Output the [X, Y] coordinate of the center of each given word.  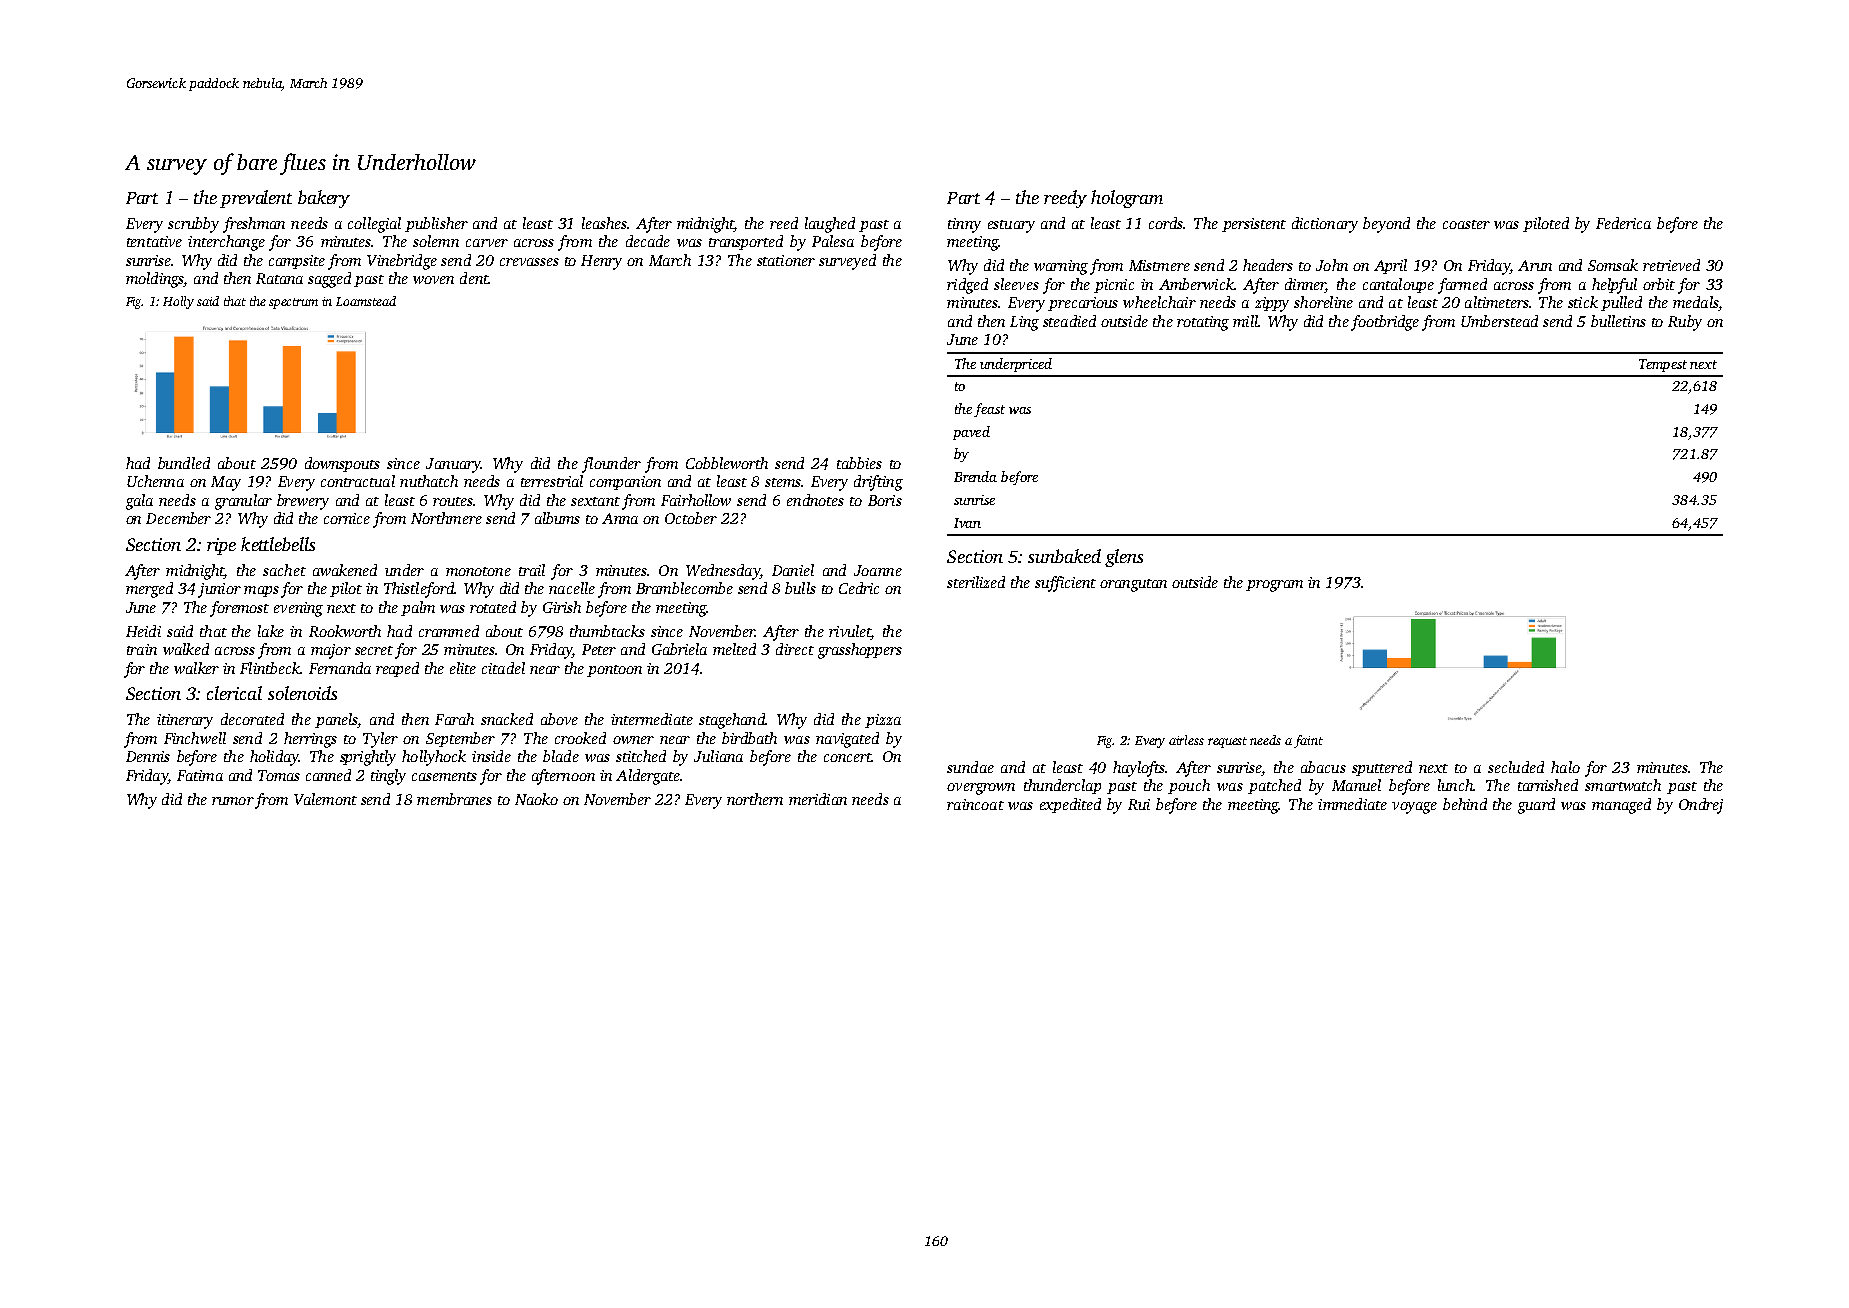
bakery [324, 199]
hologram [1127, 199]
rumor [233, 801]
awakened [345, 570]
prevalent [256, 199]
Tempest [1663, 365]
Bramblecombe [684, 588]
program [1274, 586]
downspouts [342, 464]
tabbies [859, 463]
